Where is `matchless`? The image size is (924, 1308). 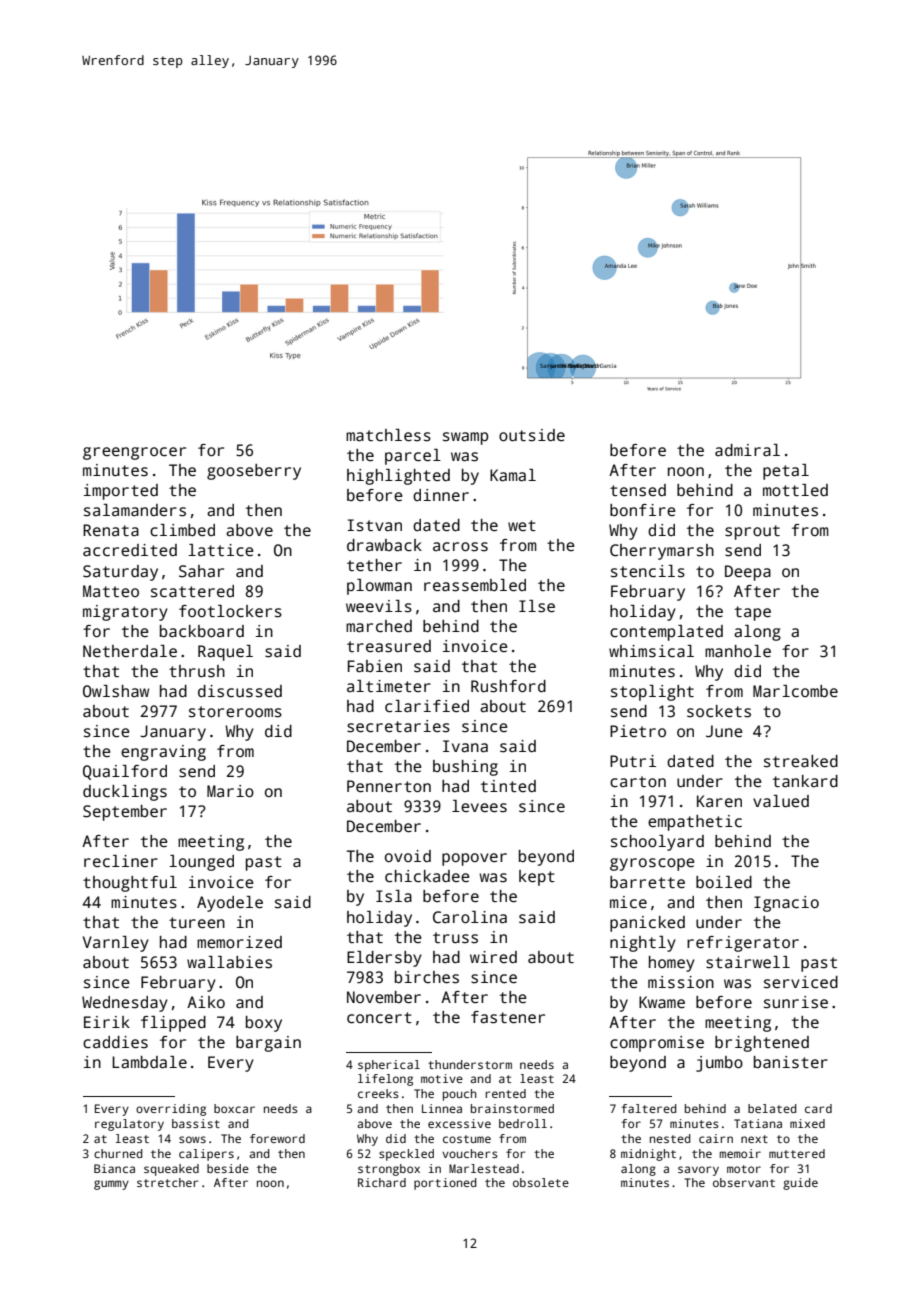
matchless is located at coordinates (388, 435).
